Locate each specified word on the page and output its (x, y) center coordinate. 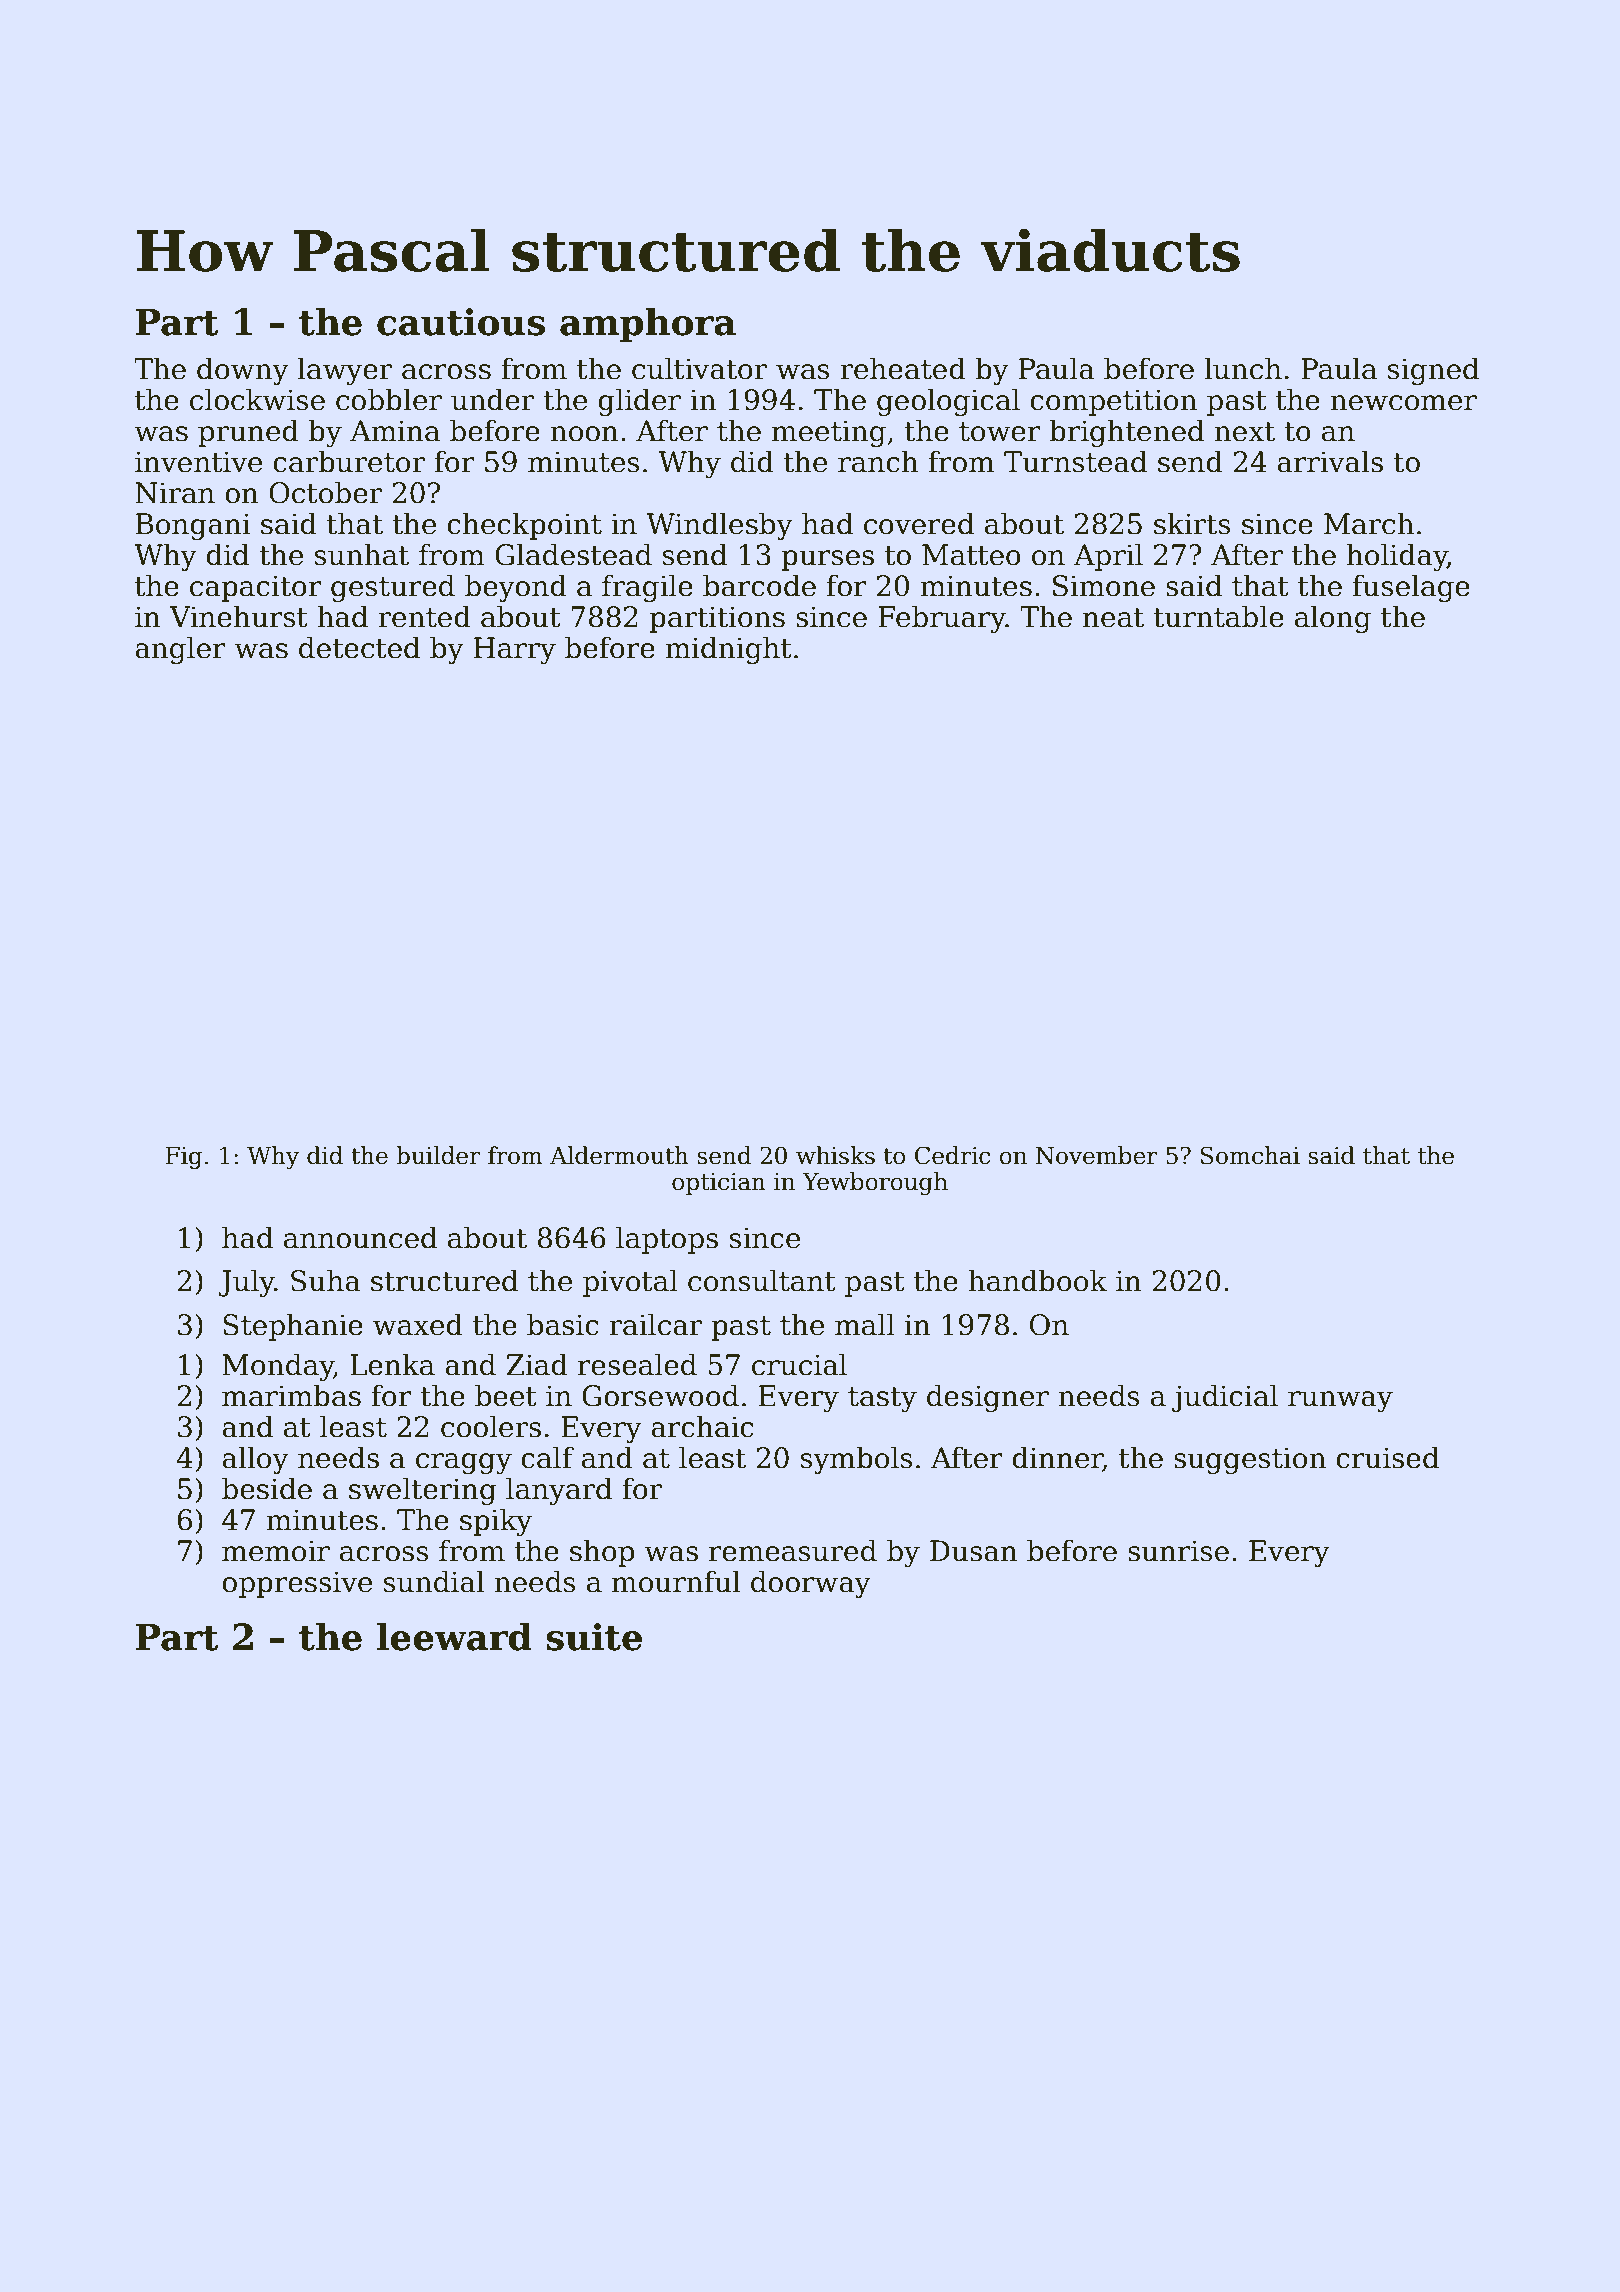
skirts (1192, 523)
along (1333, 619)
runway (1340, 1401)
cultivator (699, 368)
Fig (184, 1158)
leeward (454, 1636)
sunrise (1178, 1551)
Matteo (971, 555)
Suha (326, 1280)
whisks (835, 1155)
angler (180, 650)
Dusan (974, 1551)
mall (865, 1324)
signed (1433, 371)
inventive (198, 462)
